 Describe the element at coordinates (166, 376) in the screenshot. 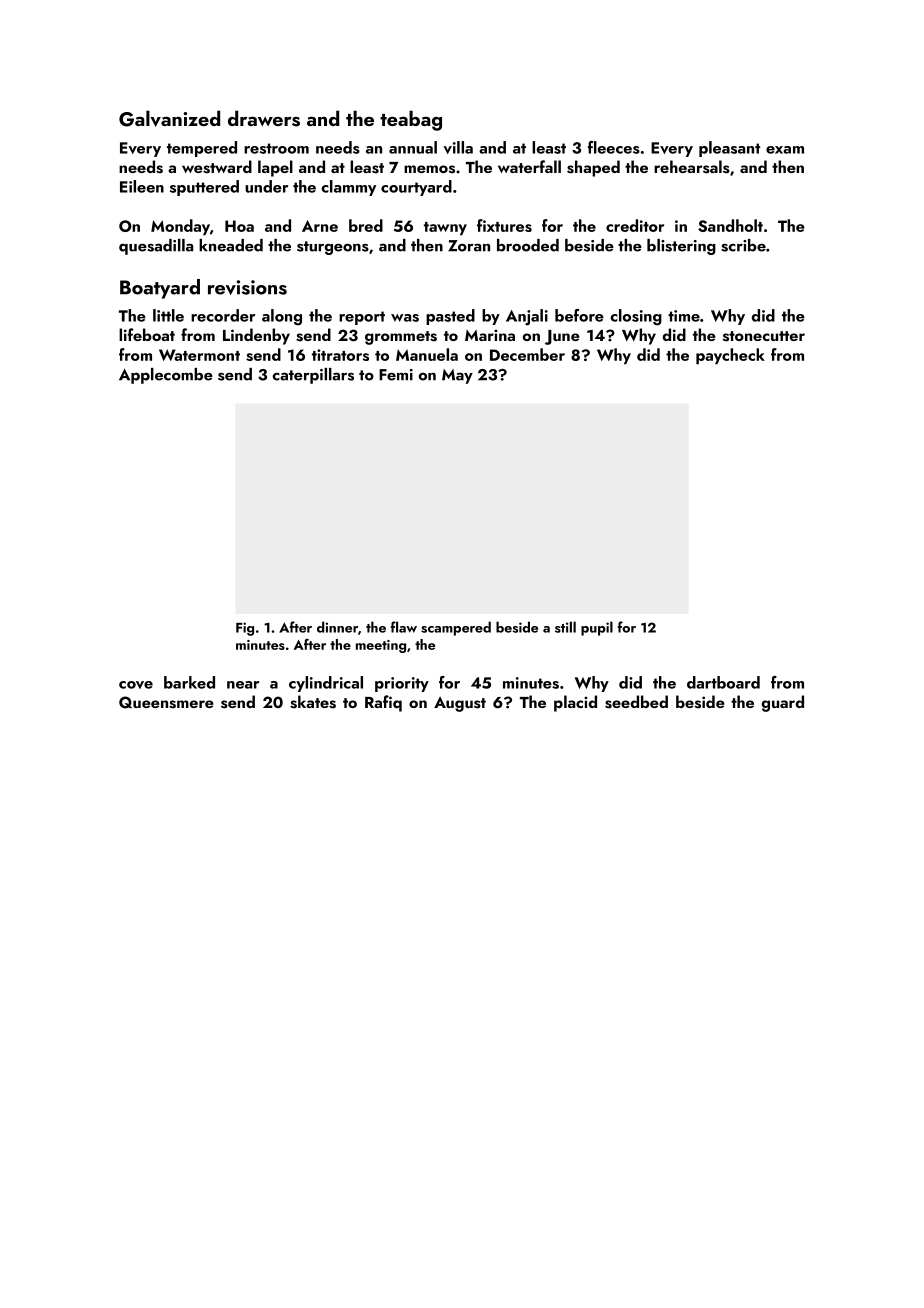

I see `Applecombe` at that location.
